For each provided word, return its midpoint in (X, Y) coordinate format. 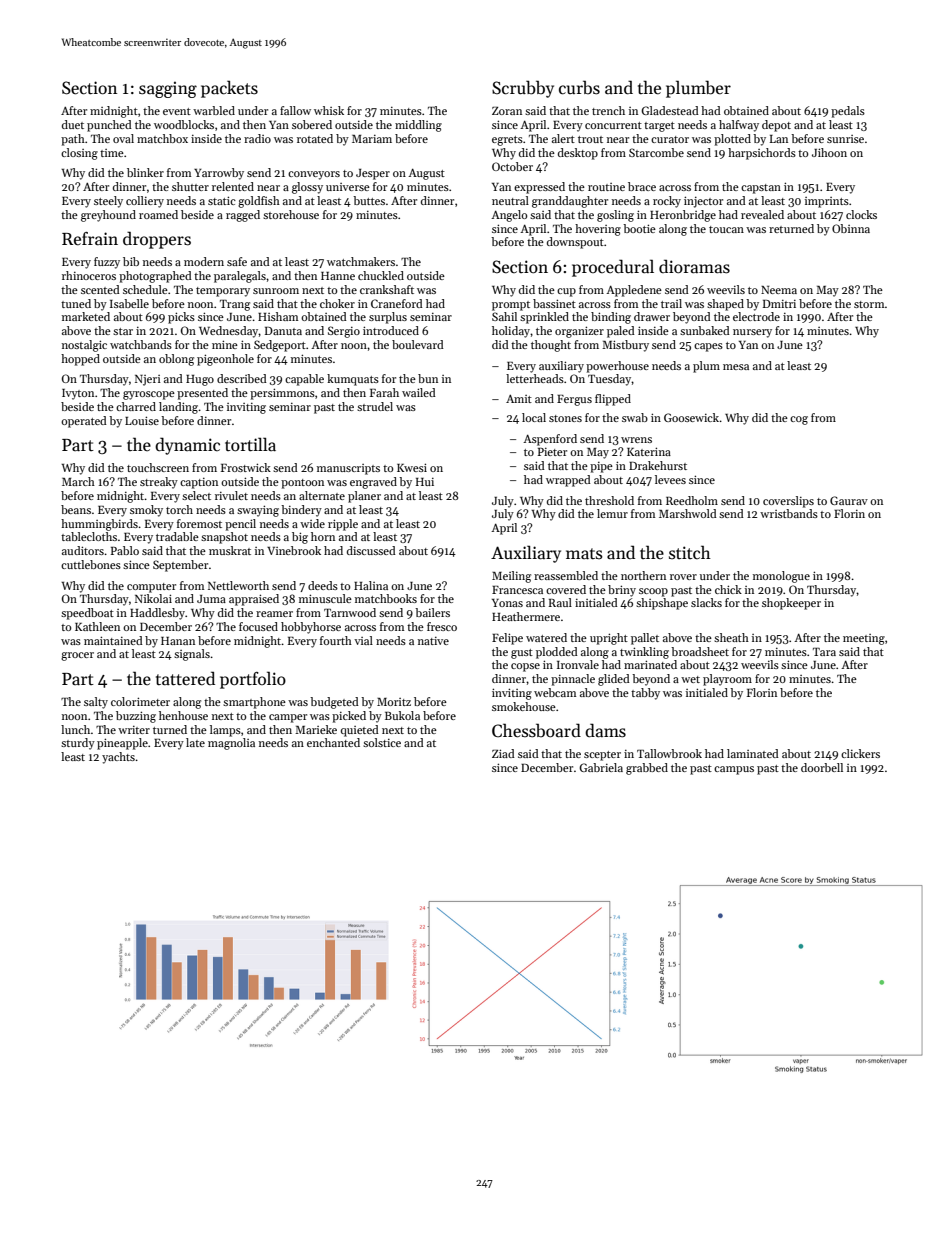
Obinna (851, 228)
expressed (539, 188)
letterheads (535, 378)
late (195, 742)
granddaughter (570, 202)
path (73, 140)
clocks (861, 214)
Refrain (90, 239)
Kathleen (97, 626)
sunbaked (705, 330)
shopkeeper (791, 604)
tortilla (250, 444)
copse (525, 667)
